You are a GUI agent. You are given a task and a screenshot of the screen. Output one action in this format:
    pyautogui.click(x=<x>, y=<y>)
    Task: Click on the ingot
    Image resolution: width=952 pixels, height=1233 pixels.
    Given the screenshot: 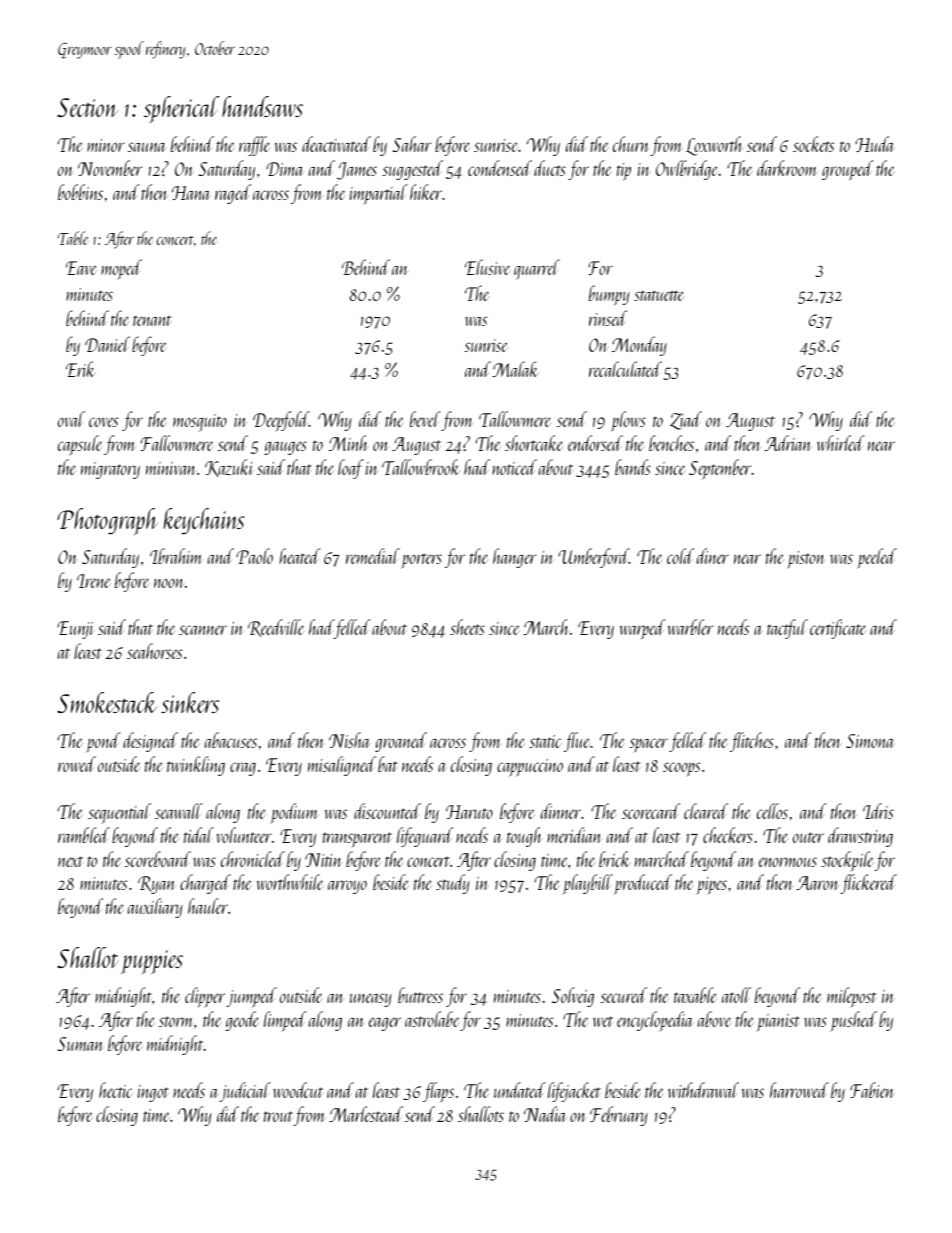 What is the action you would take?
    pyautogui.click(x=153, y=1093)
